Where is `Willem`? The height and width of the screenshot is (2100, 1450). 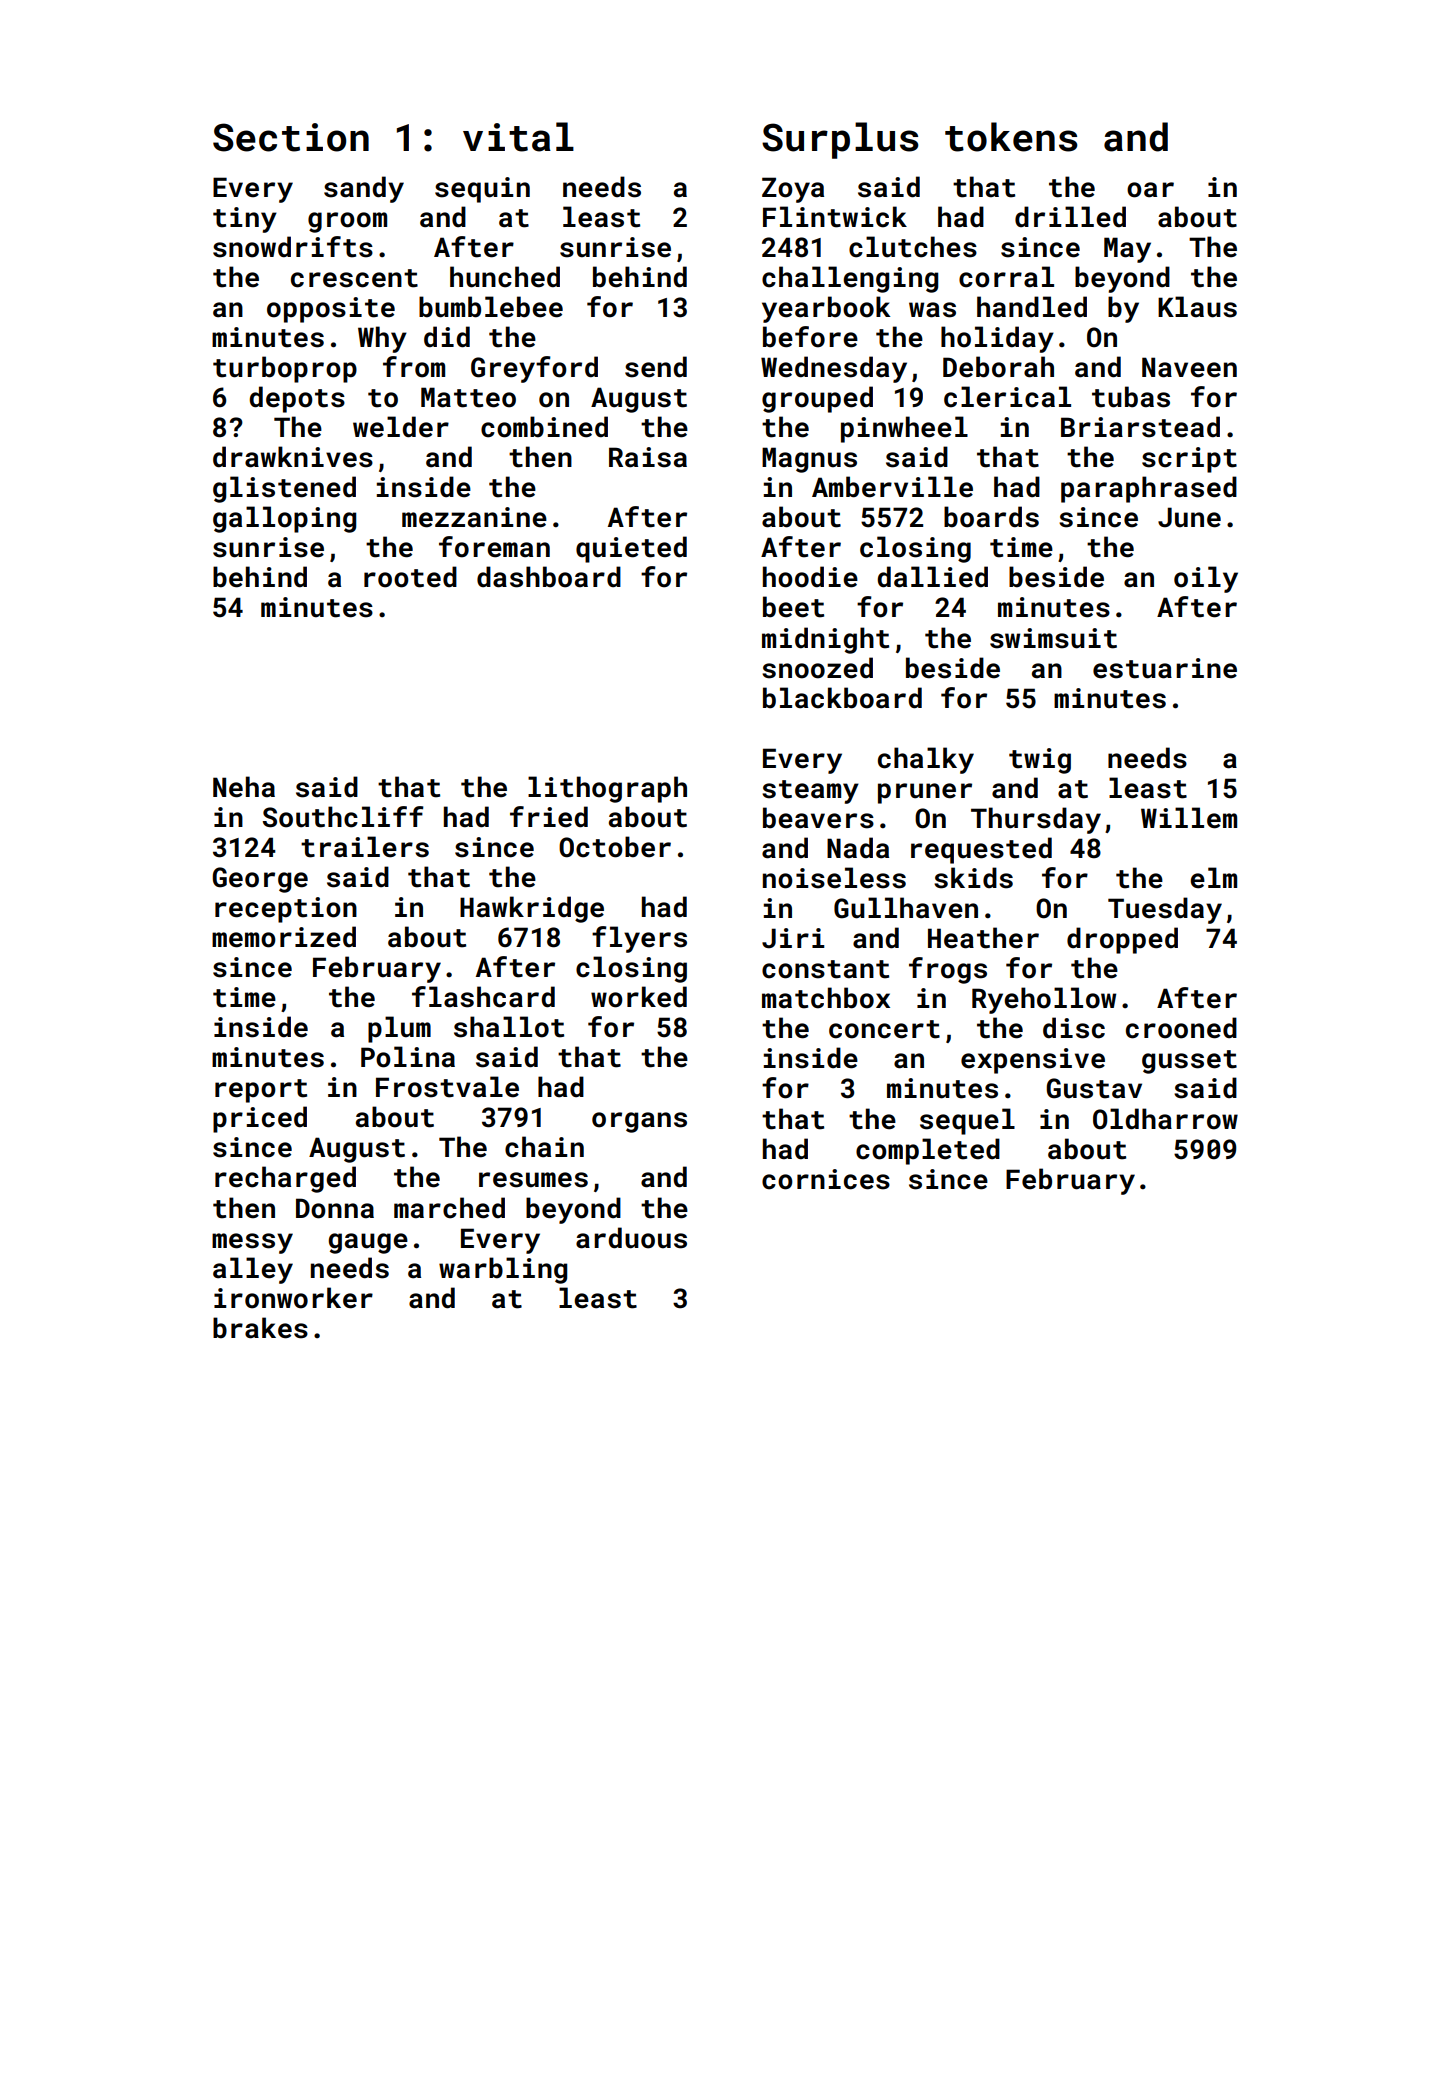 Willem is located at coordinates (1189, 818).
